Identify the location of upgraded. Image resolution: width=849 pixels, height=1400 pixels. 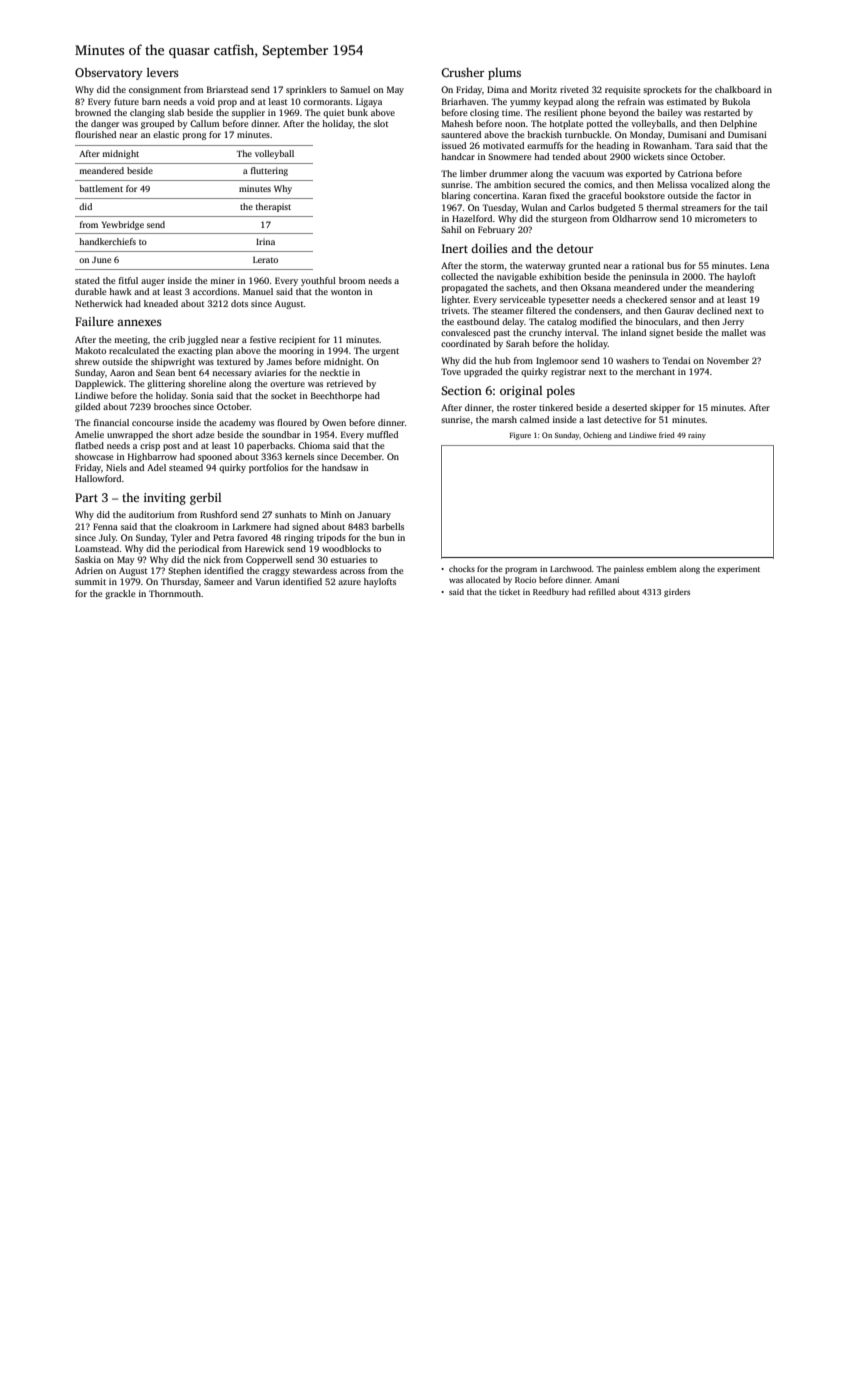
(483, 372).
